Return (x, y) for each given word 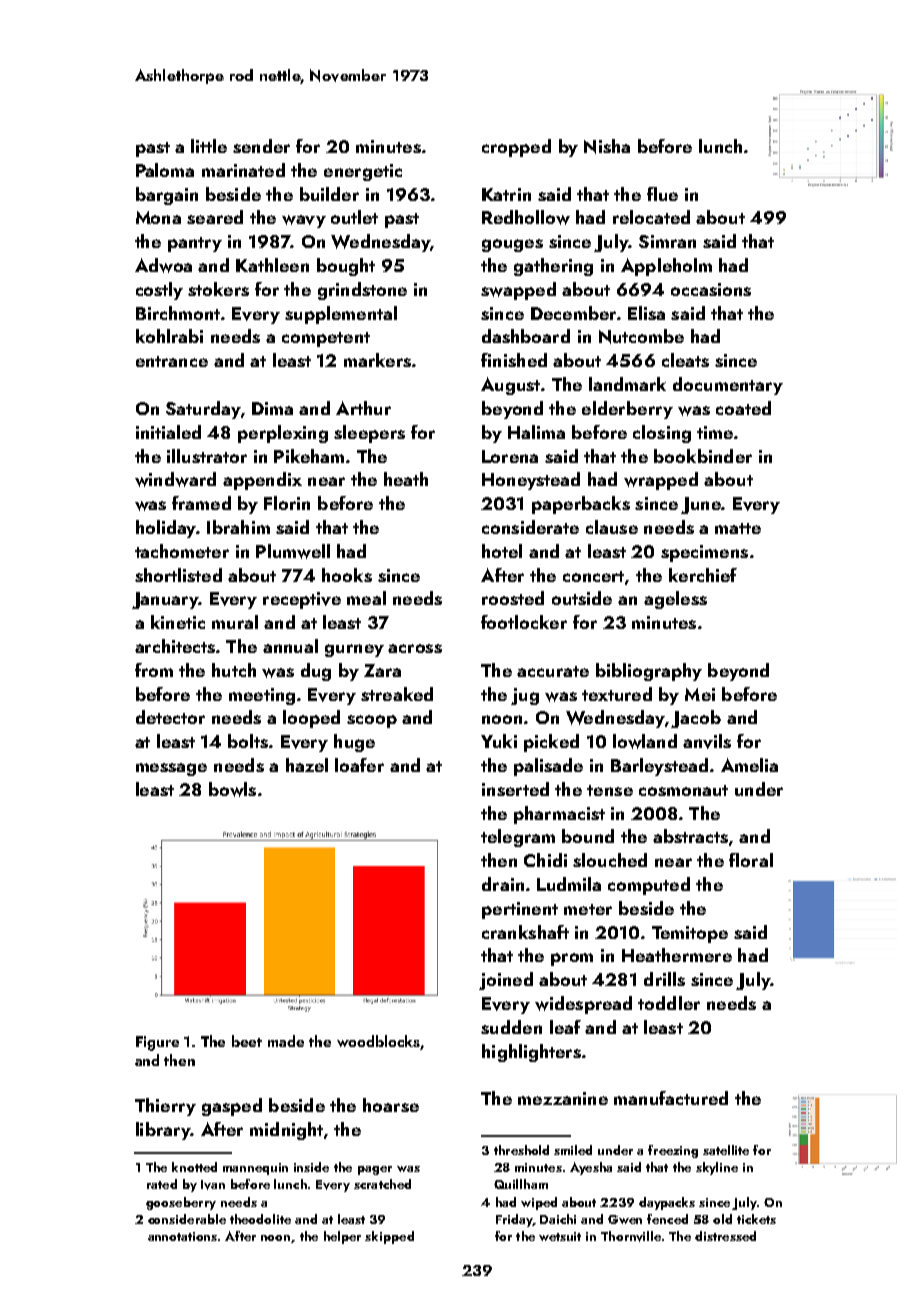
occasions (711, 289)
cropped (516, 148)
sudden (511, 1027)
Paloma (165, 170)
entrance (172, 361)
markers (377, 360)
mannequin (255, 1169)
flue (662, 194)
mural (235, 622)
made (286, 1041)
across (415, 648)
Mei (700, 694)
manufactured (671, 1098)
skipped (389, 1237)
